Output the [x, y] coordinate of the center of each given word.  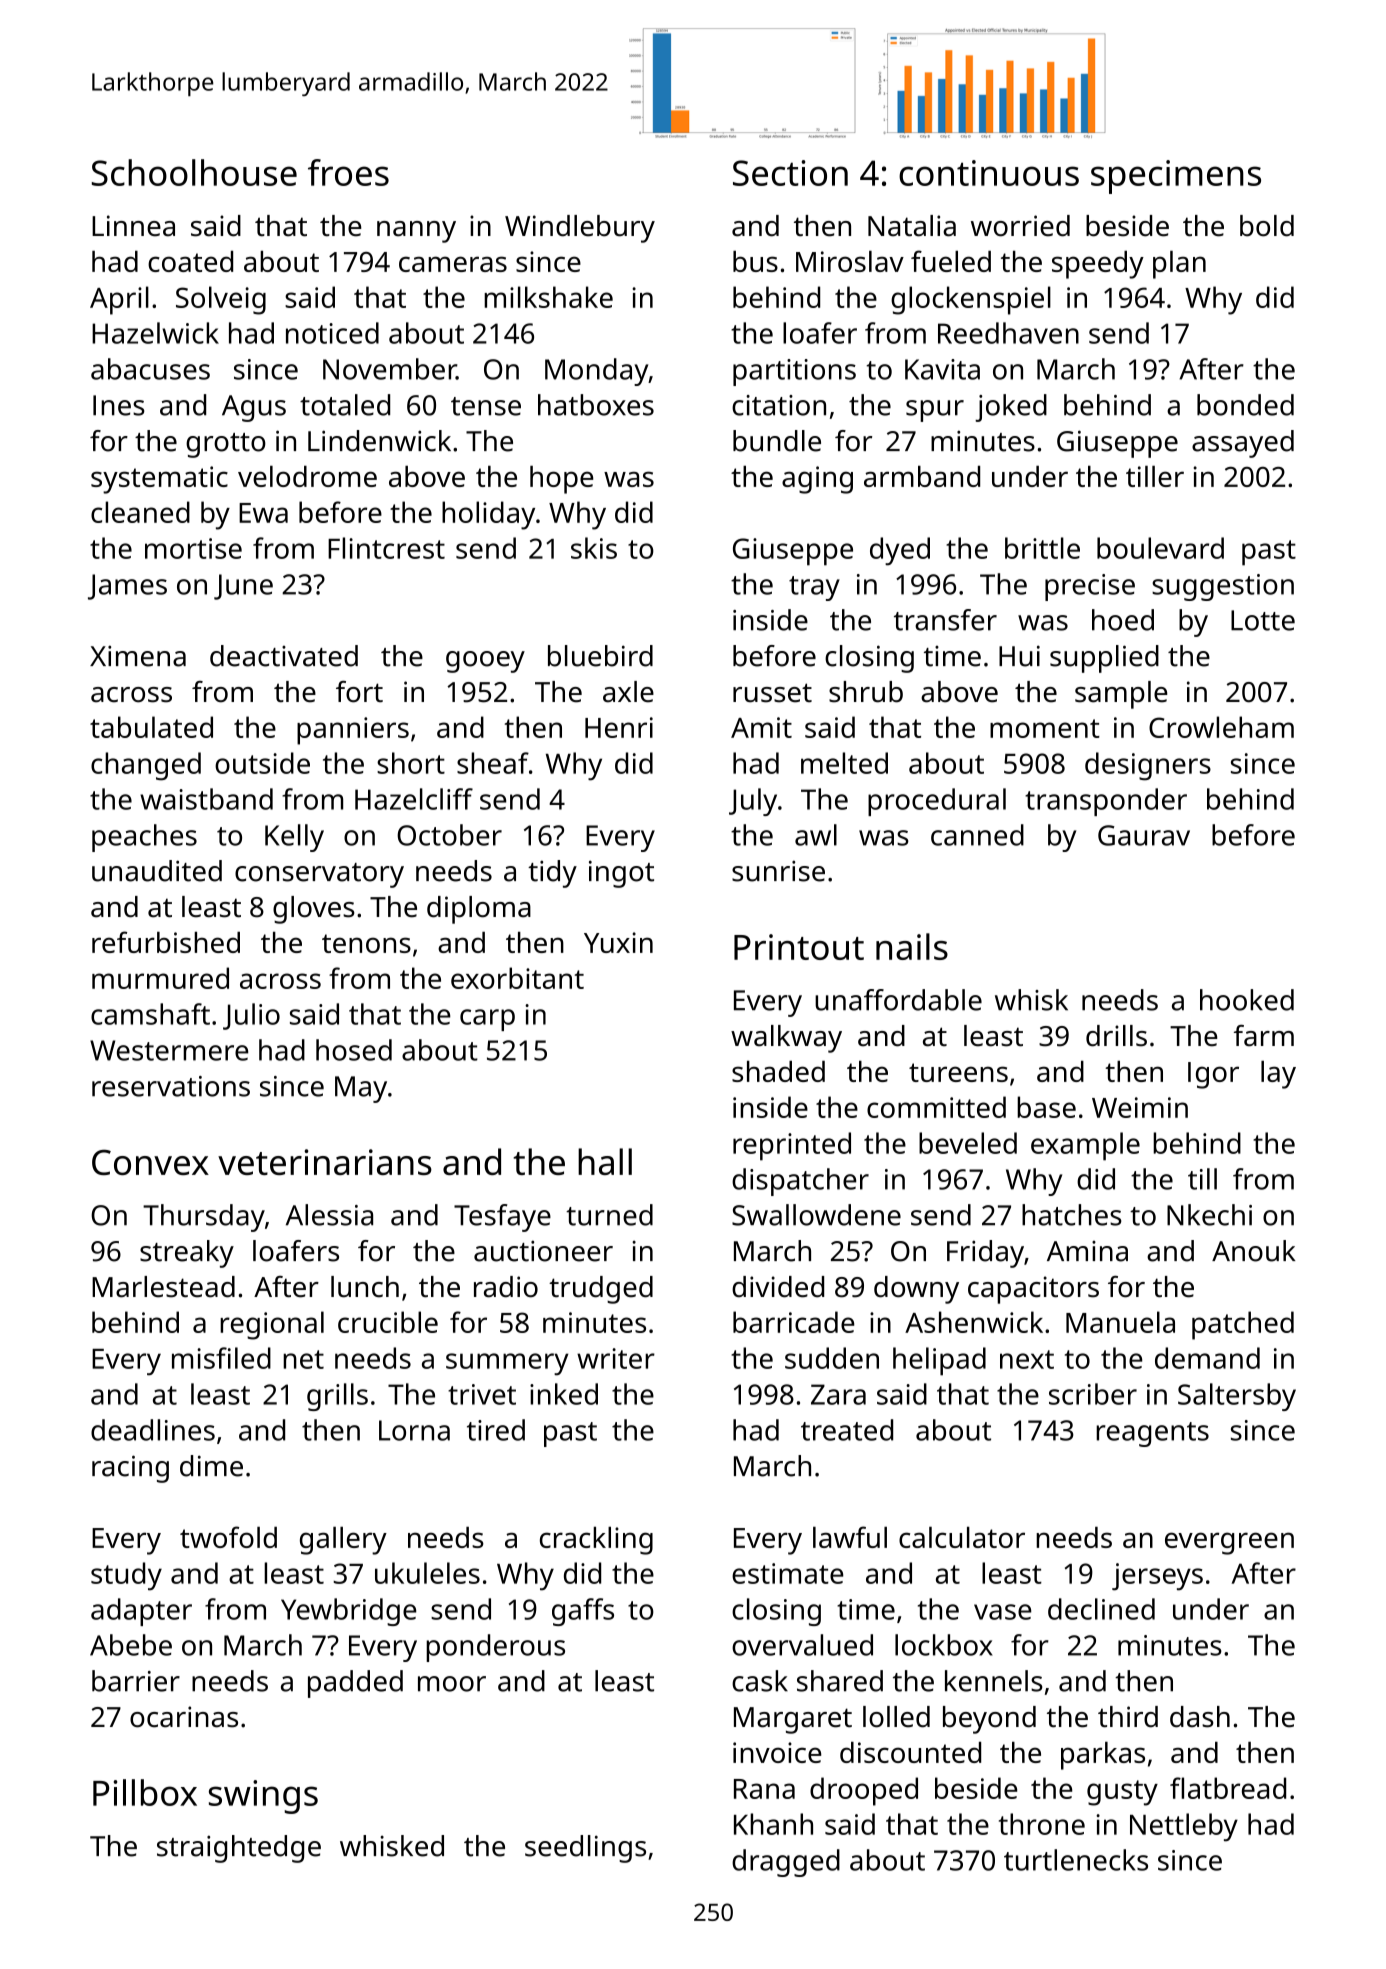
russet [772, 693]
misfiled [221, 1358]
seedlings [585, 1849]
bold [1267, 226]
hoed [1123, 620]
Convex [150, 1162]
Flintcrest [386, 548]
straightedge [239, 1849]
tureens [958, 1072]
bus [755, 261]
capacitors [1033, 1290]
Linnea [133, 226]
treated [847, 1430]
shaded [778, 1071]
